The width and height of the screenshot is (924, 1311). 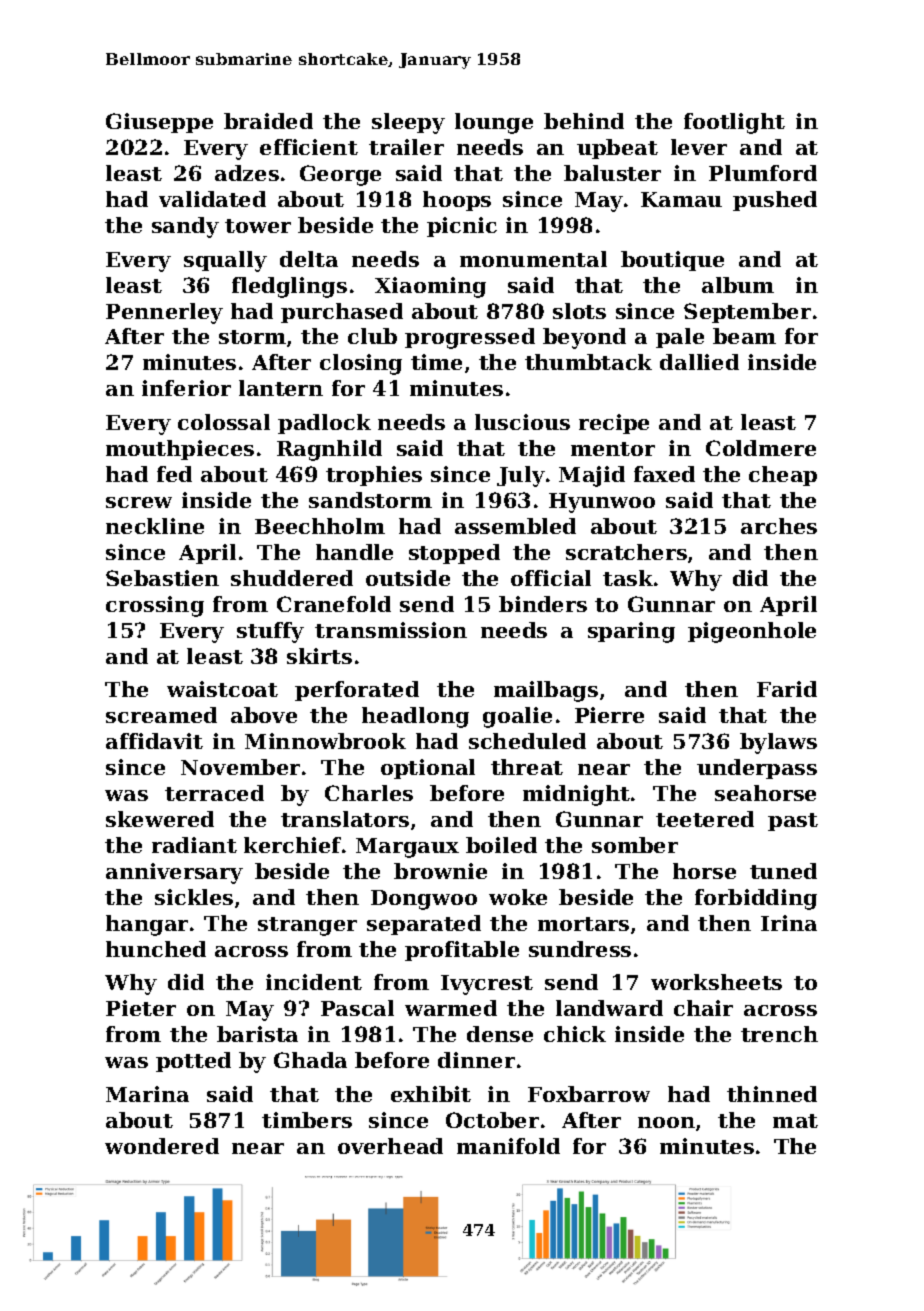 I want to click on recipe, so click(x=614, y=424).
